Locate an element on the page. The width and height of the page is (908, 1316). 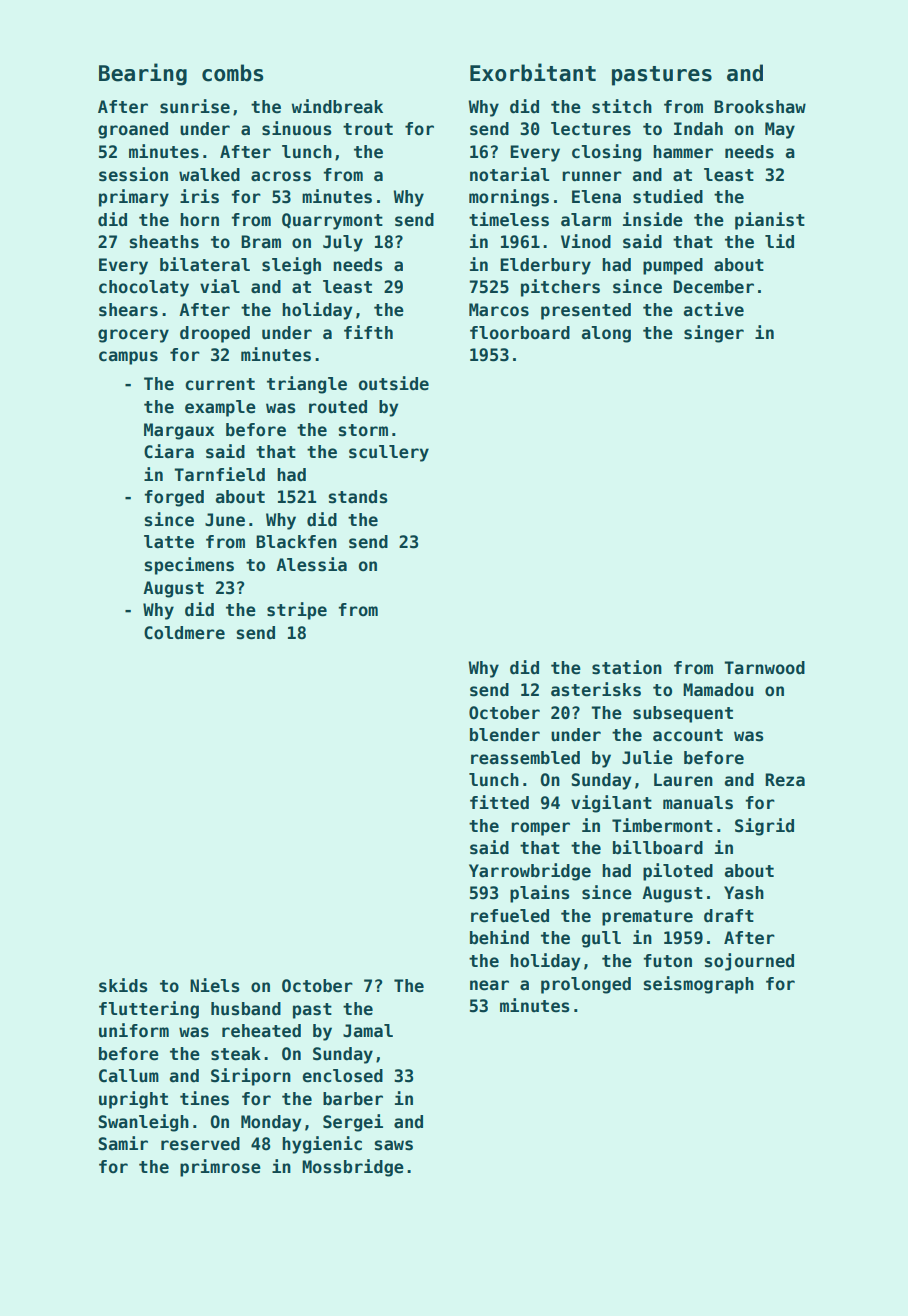
skids is located at coordinates (123, 985).
